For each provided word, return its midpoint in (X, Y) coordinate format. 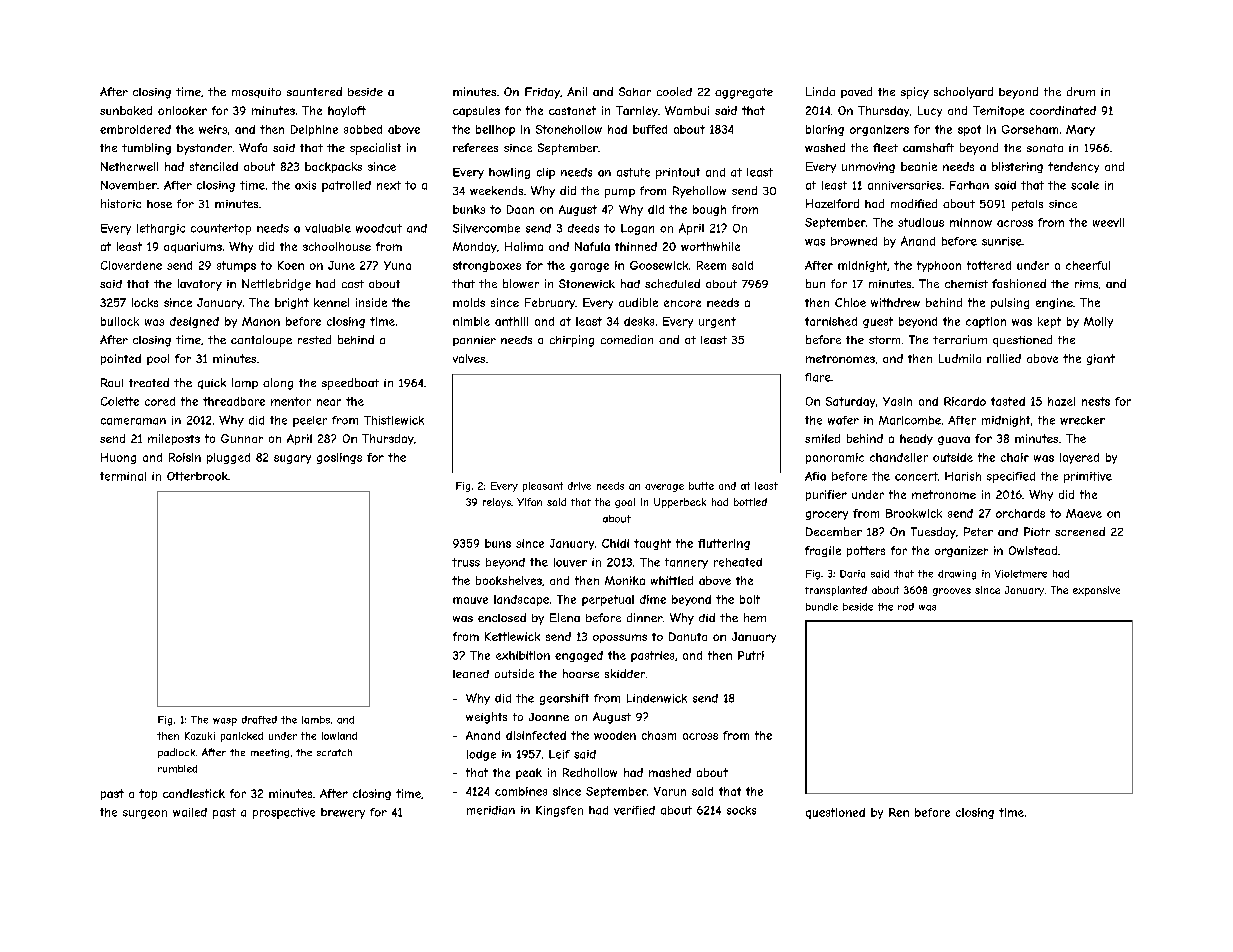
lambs (316, 720)
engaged (579, 656)
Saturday (850, 402)
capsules (476, 111)
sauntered (314, 91)
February (550, 303)
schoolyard (963, 93)
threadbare (234, 401)
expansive (1096, 591)
